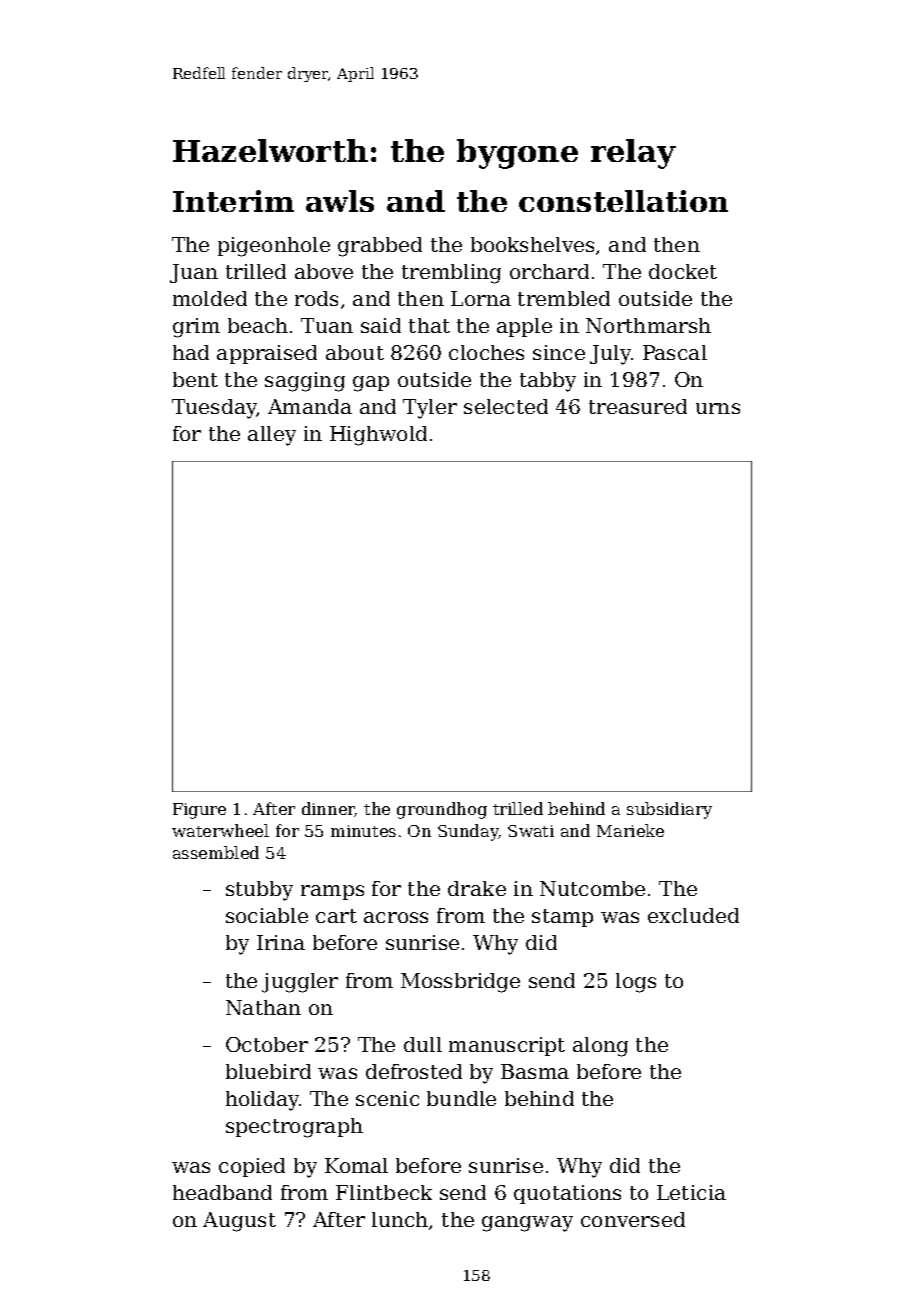 This screenshot has height=1311, width=924. What do you see at coordinates (239, 1222) in the screenshot?
I see `August` at bounding box center [239, 1222].
